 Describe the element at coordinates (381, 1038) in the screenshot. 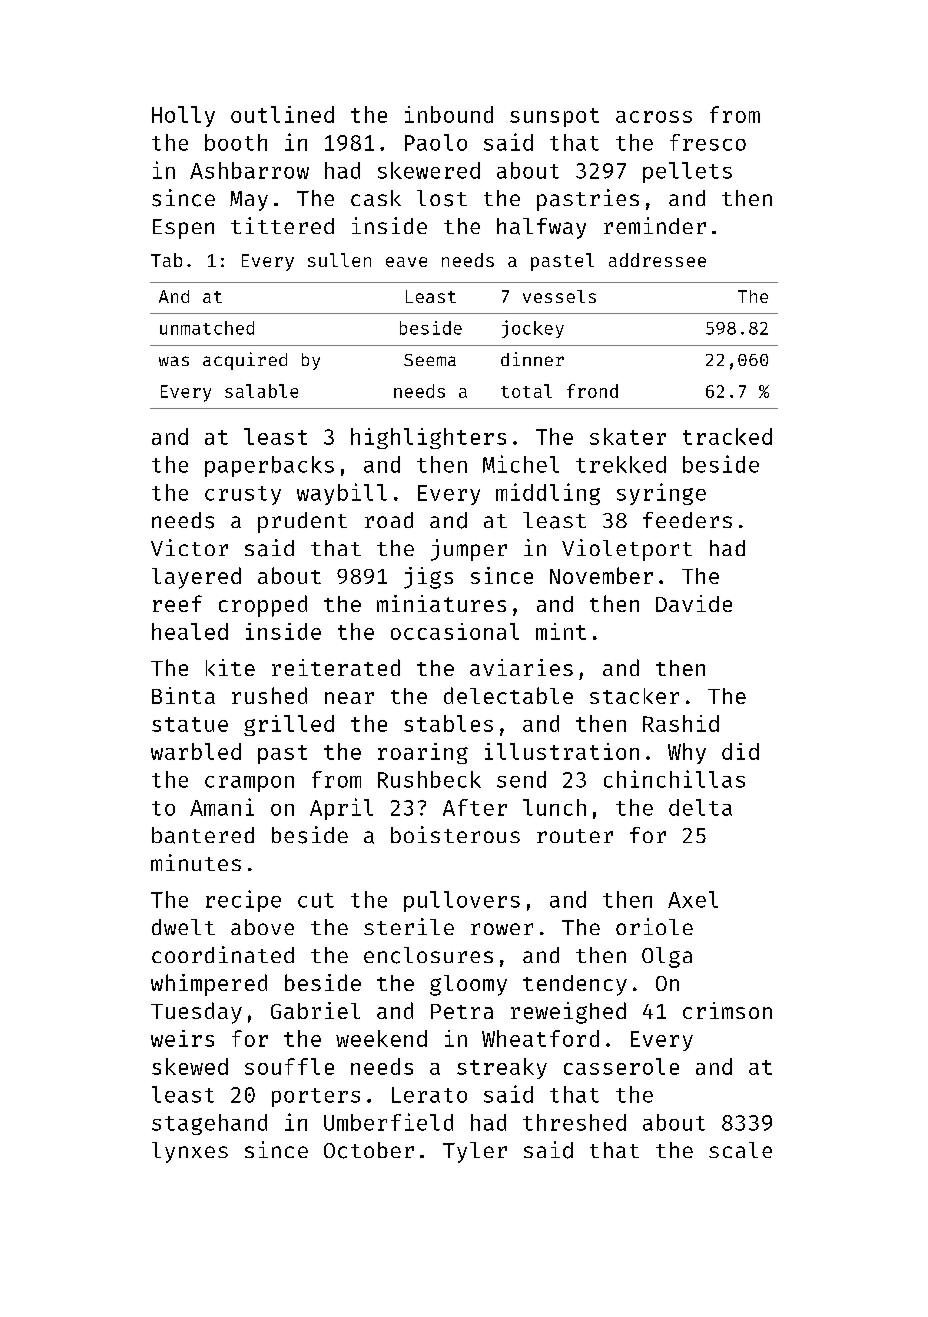

I see `weekend` at that location.
